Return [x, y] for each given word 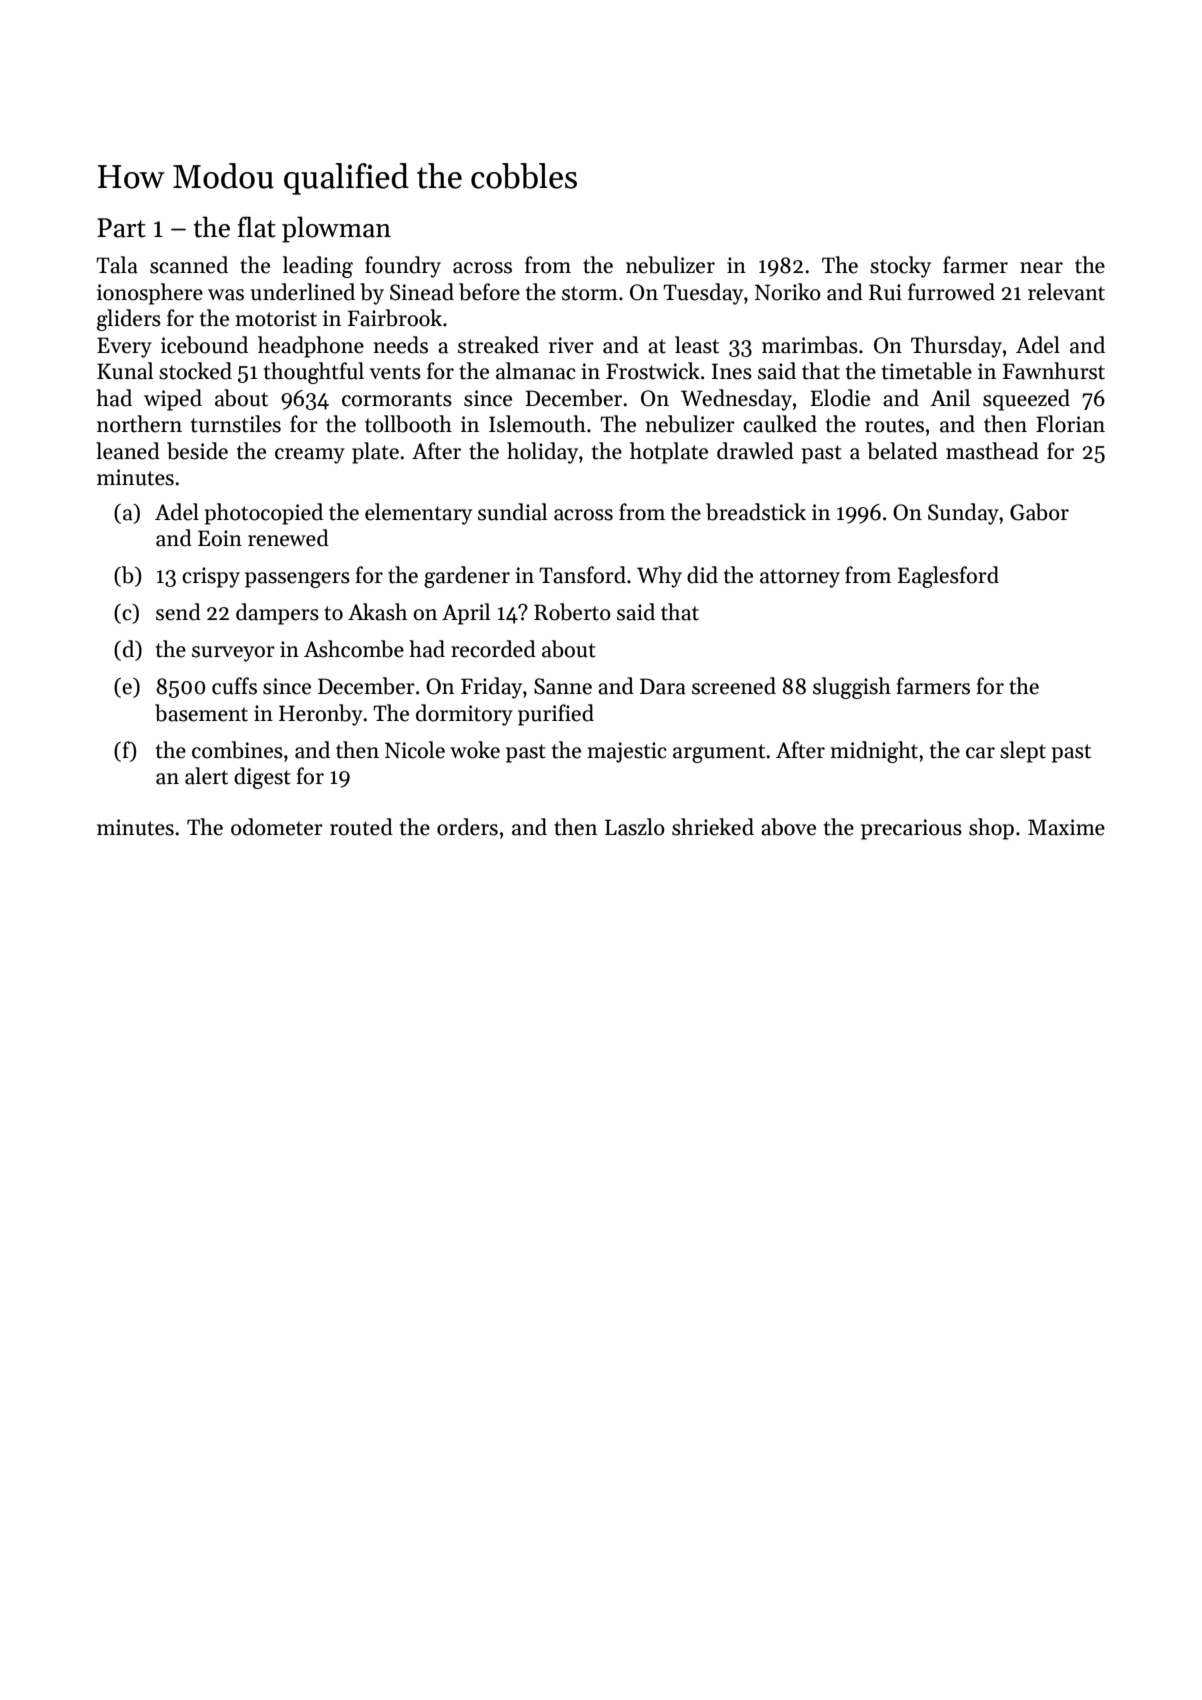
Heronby [321, 715]
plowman [336, 229]
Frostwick [653, 371]
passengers [297, 580]
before [489, 292]
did [702, 575]
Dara [663, 686]
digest [262, 778]
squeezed [1026, 400]
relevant [1066, 292]
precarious [911, 829]
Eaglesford [948, 577]
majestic [627, 752]
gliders [129, 320]
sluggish [852, 688]
